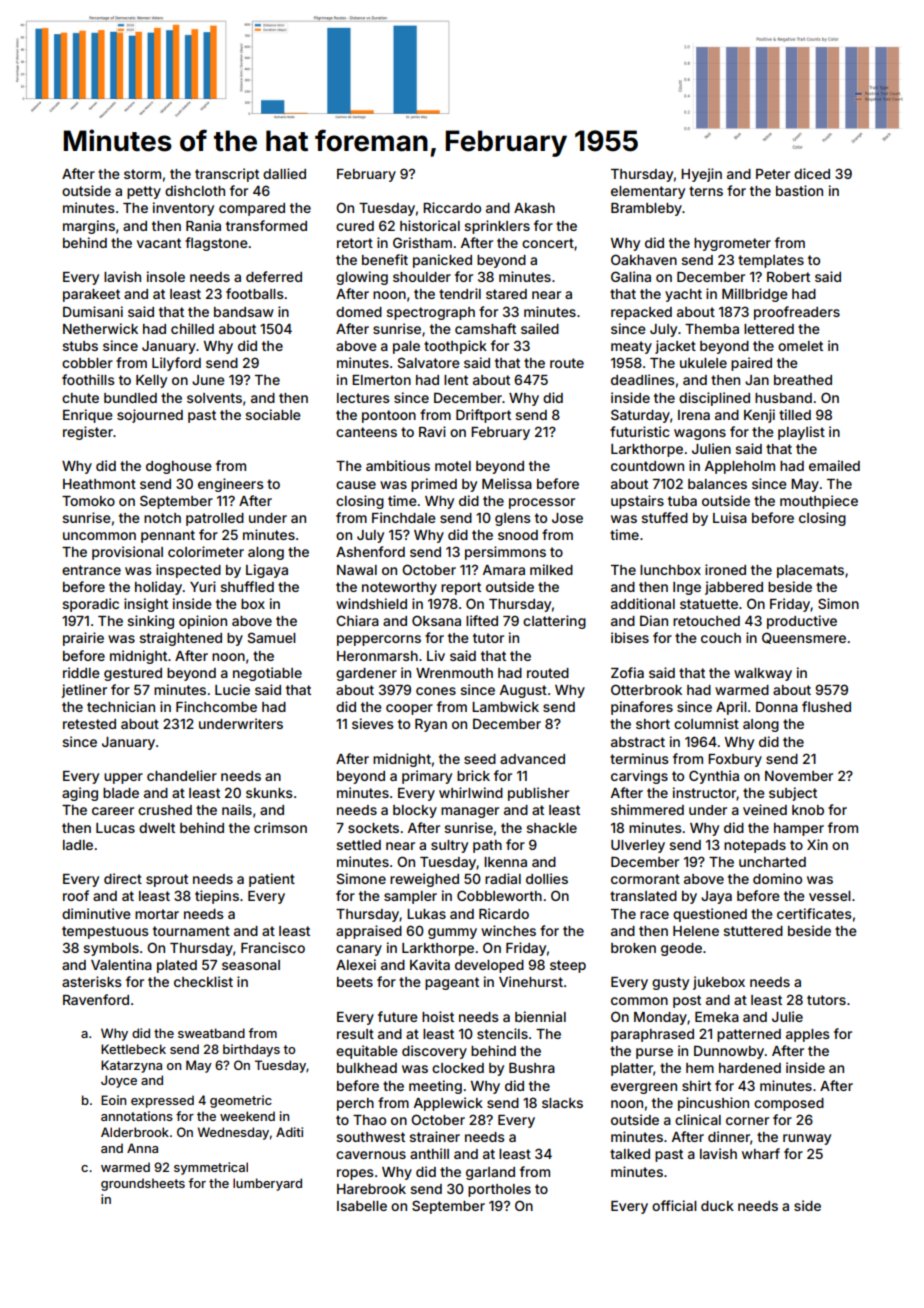 Image resolution: width=924 pixels, height=1308 pixels. I want to click on Lukas, so click(426, 914).
